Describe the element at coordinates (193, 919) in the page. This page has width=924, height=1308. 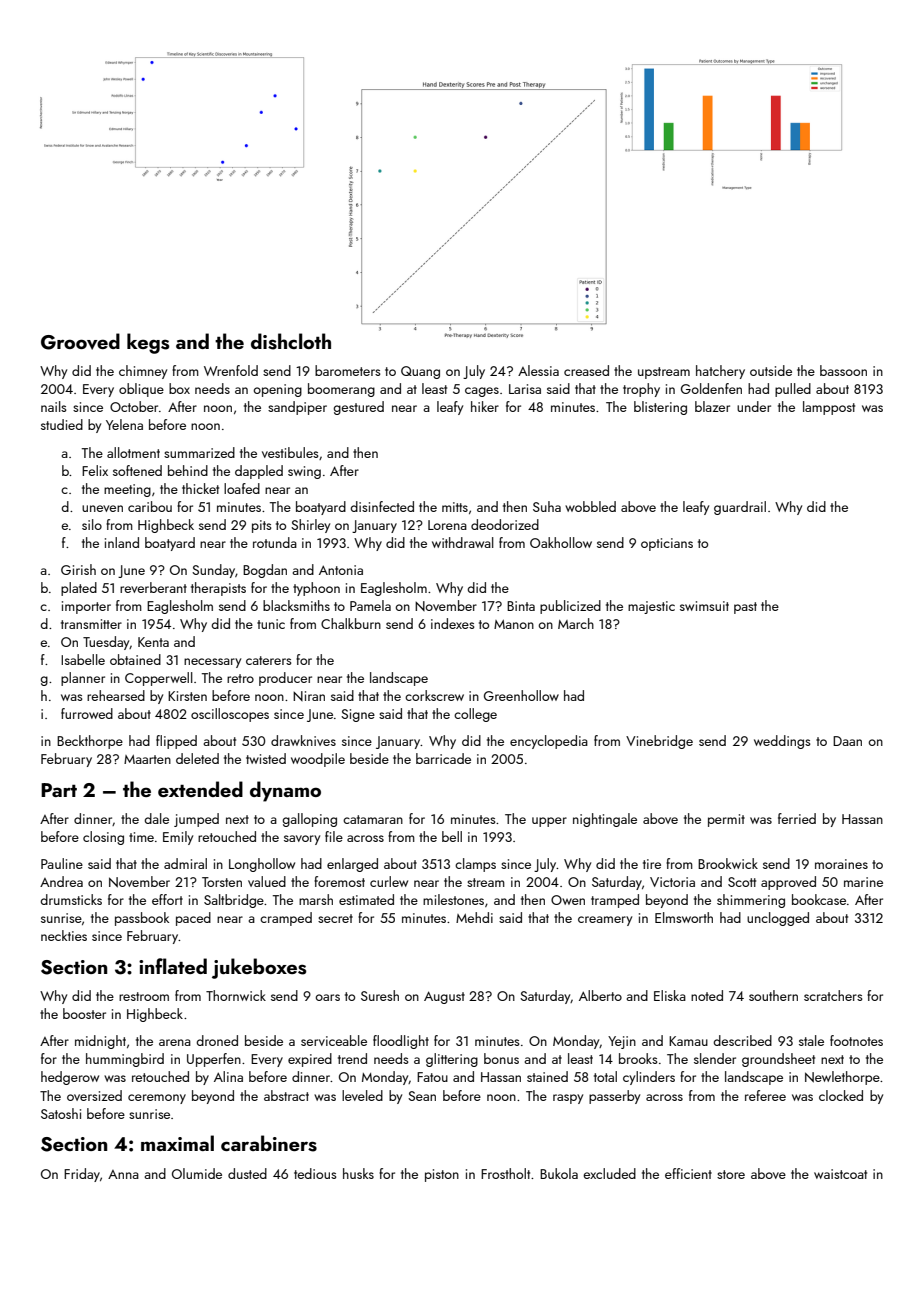
I see `paced` at that location.
